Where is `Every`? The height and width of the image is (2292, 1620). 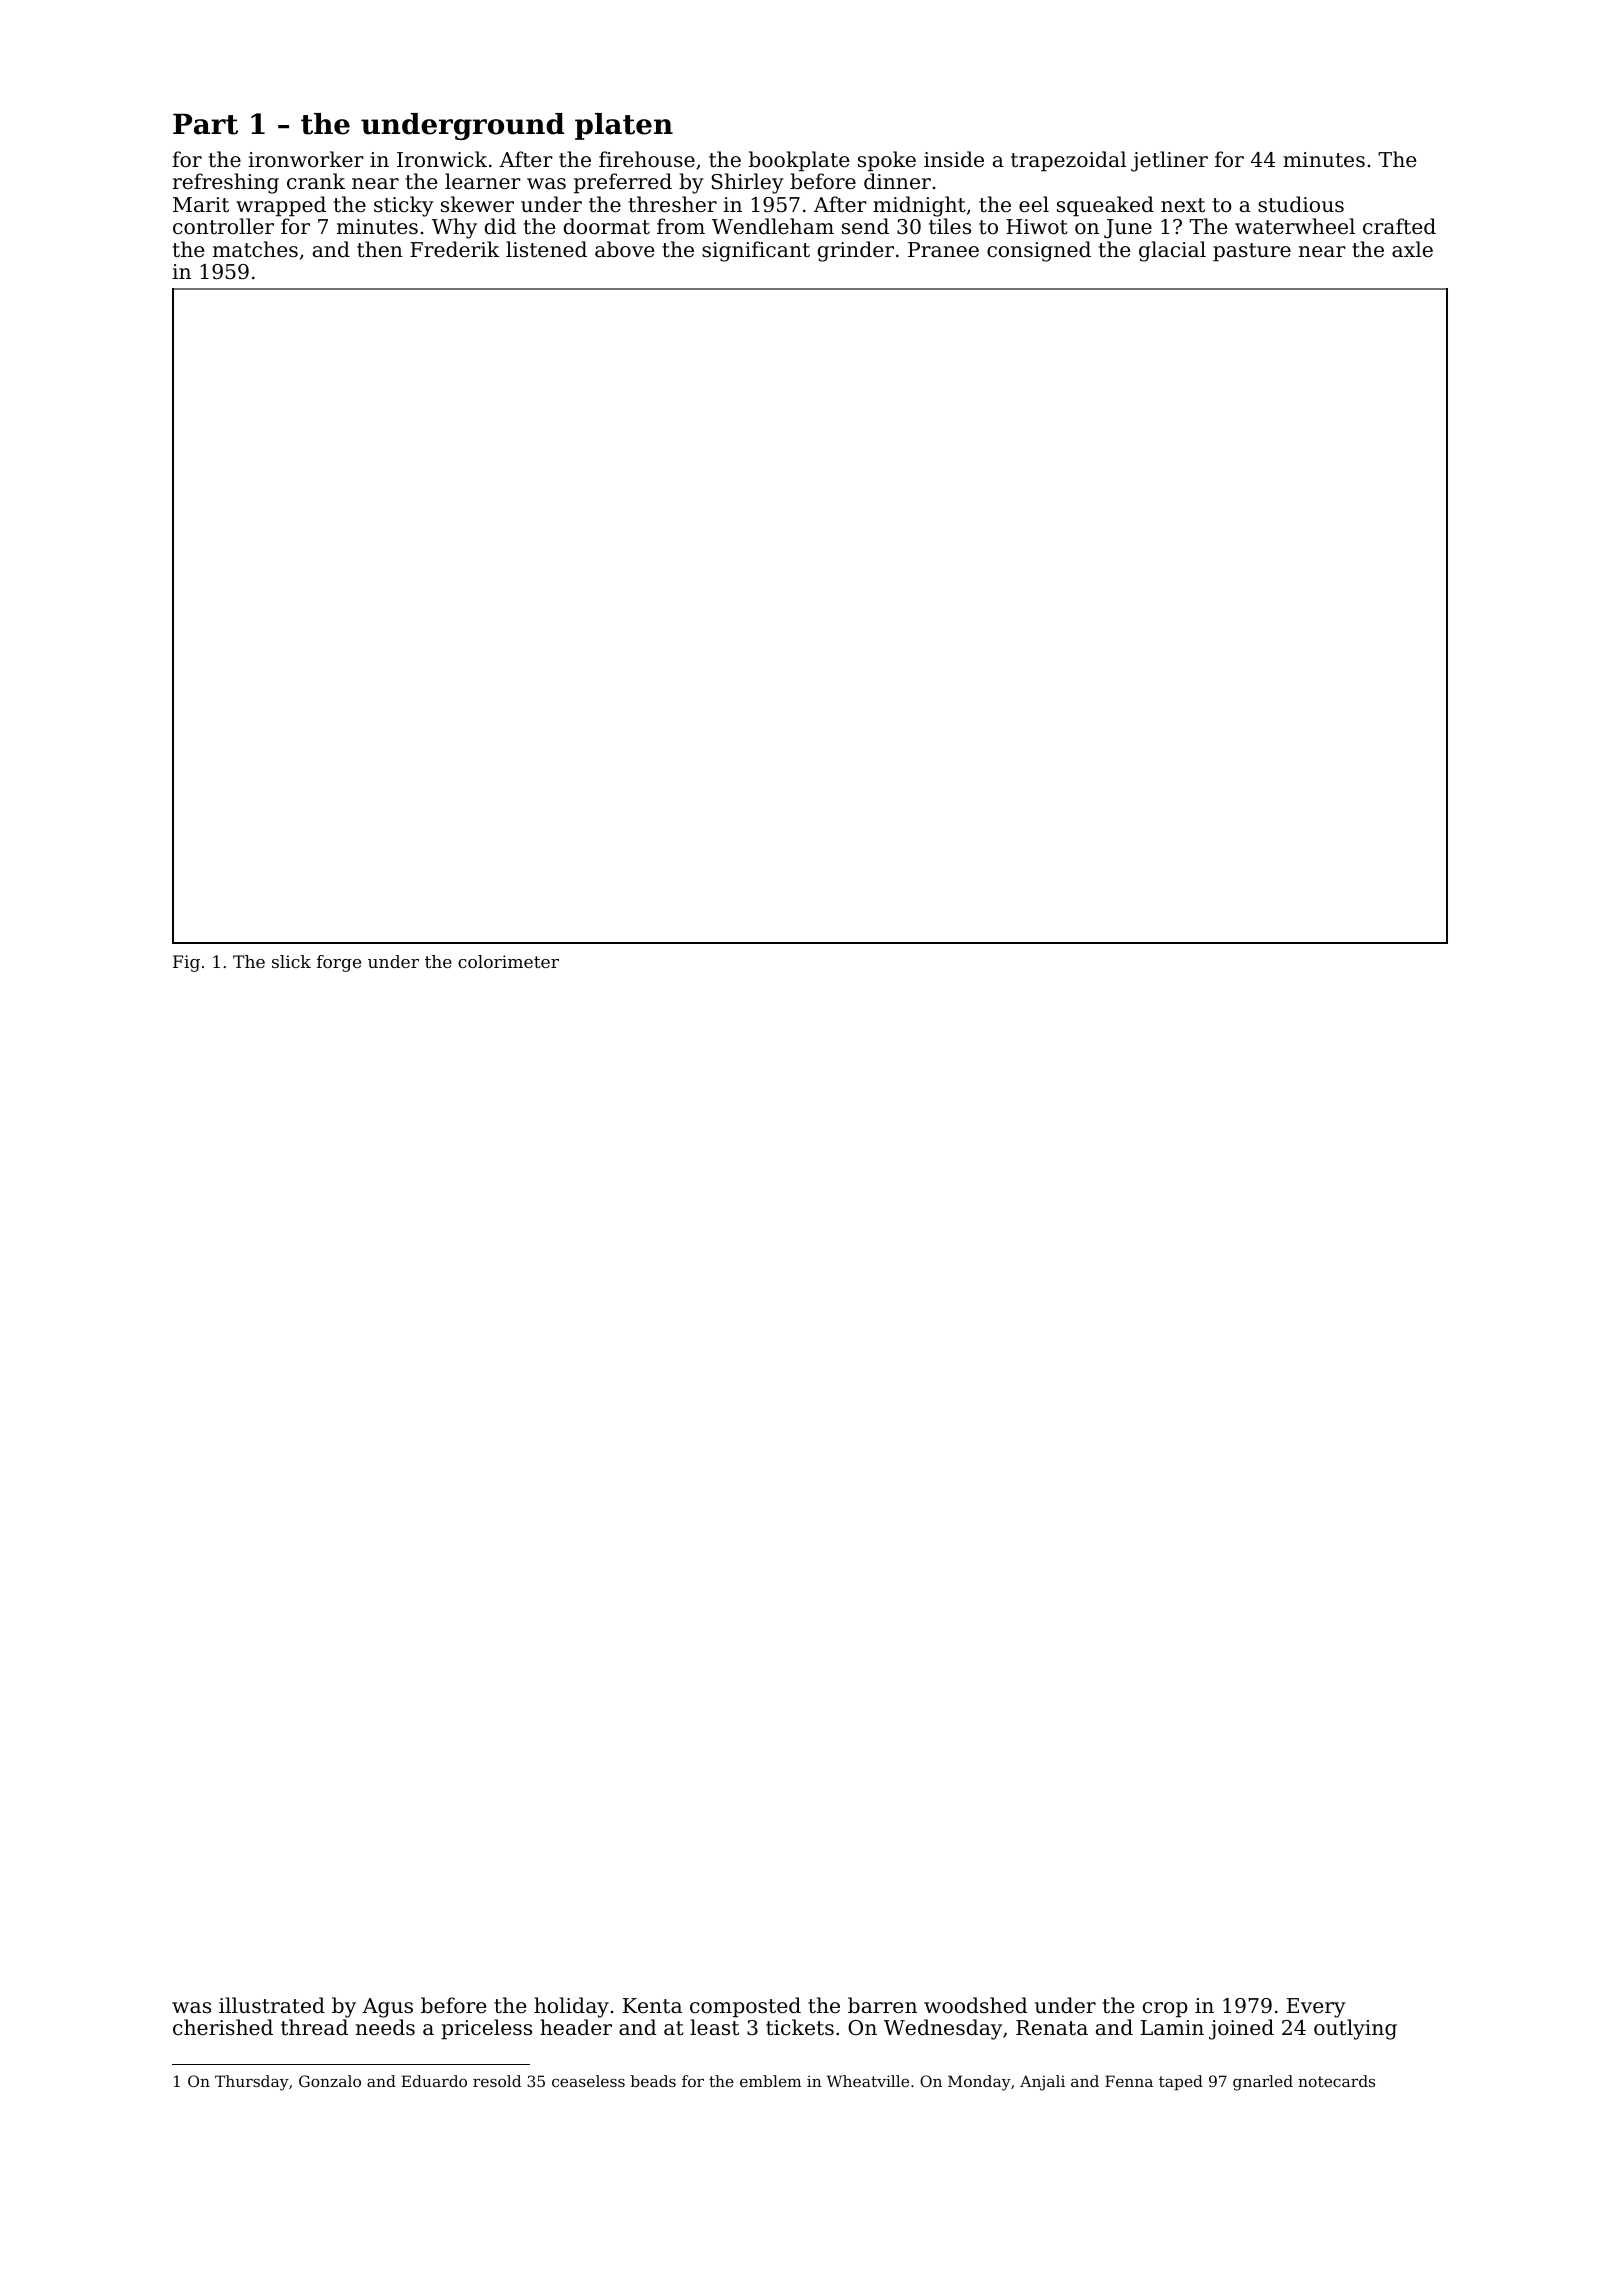 Every is located at coordinates (1316, 2008).
